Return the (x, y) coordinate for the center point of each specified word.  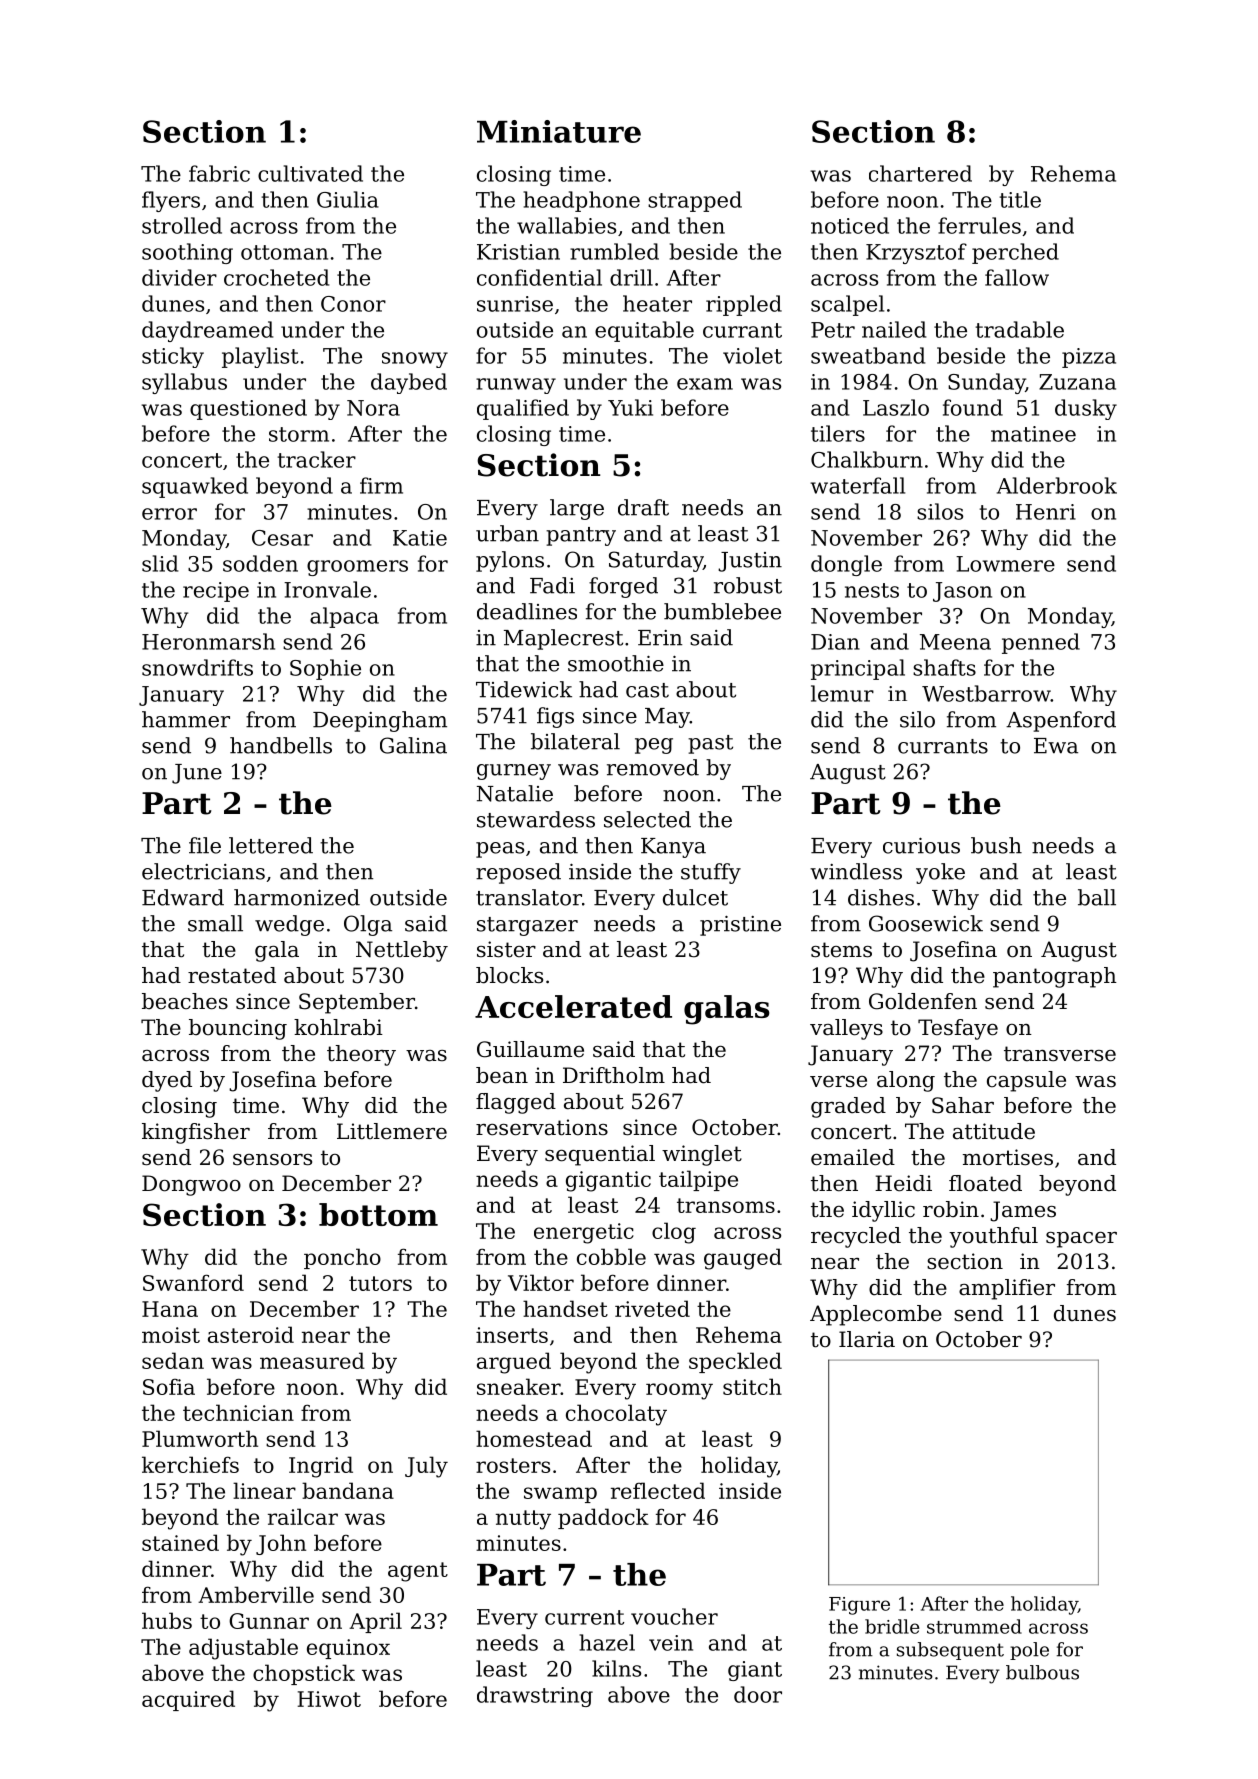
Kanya (673, 848)
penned (1041, 643)
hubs (167, 1620)
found (973, 407)
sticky (173, 357)
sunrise (515, 304)
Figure (859, 1606)
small (215, 923)
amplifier (1007, 1289)
